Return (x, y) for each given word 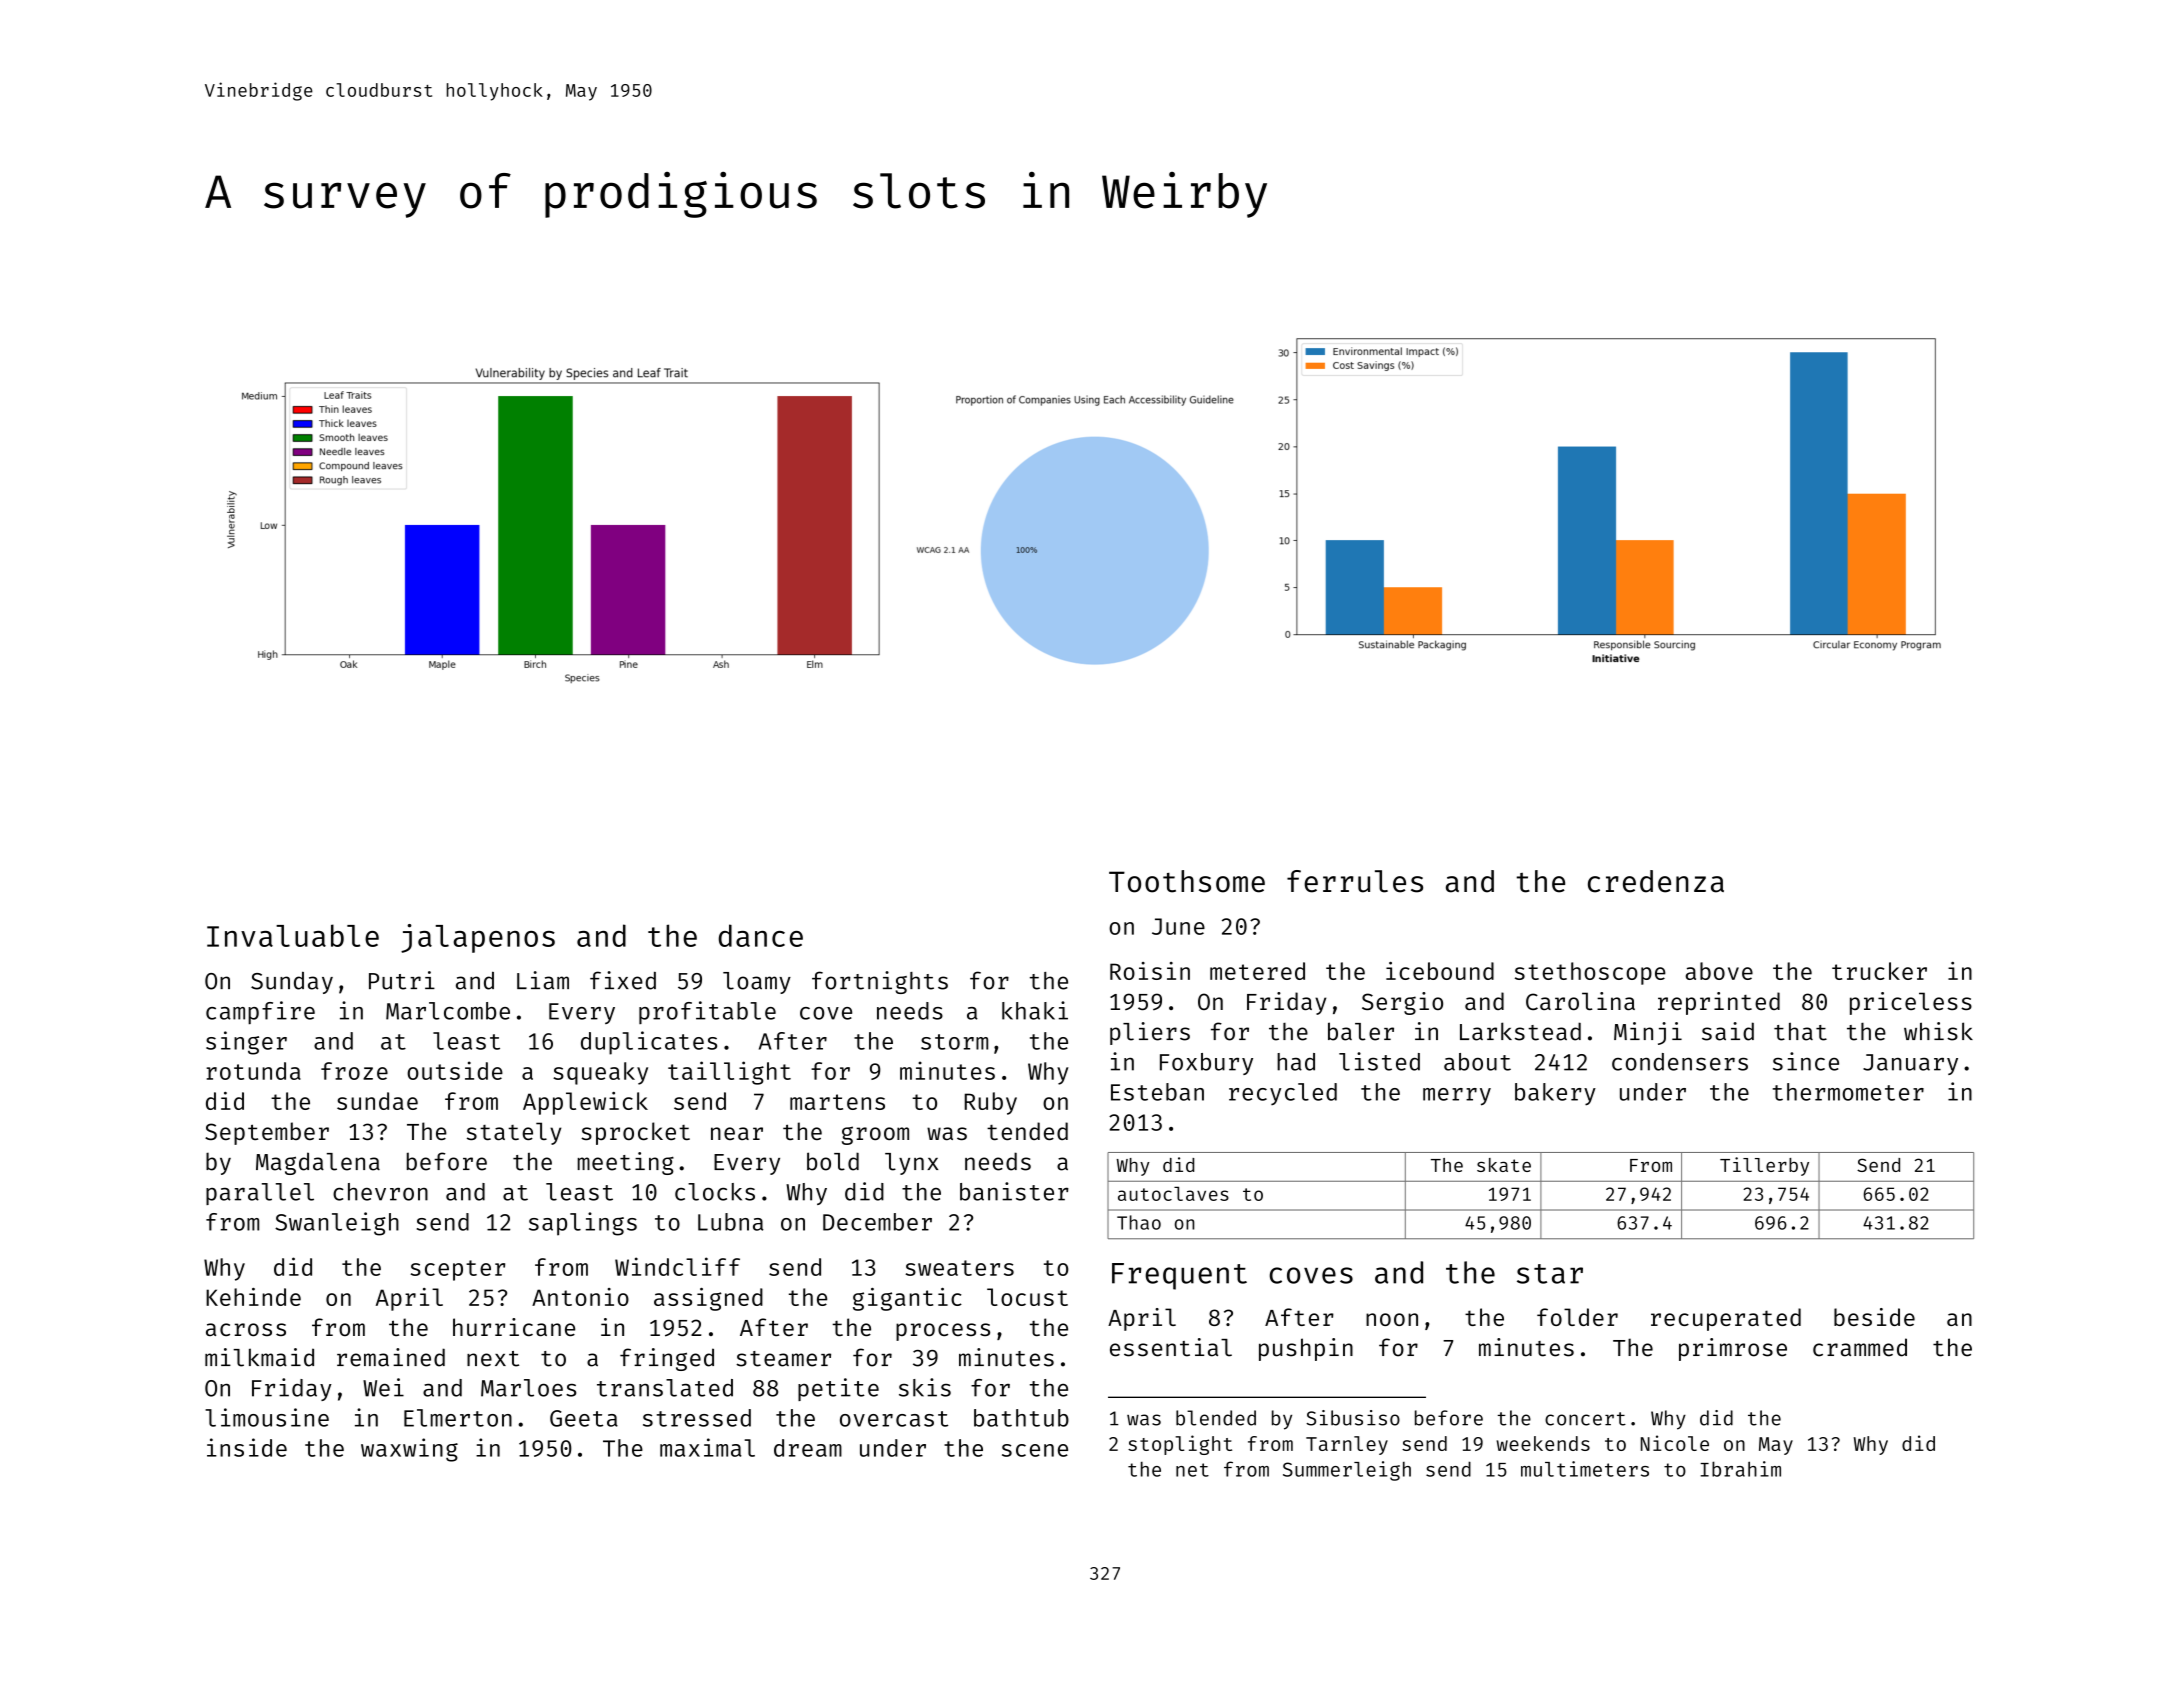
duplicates (649, 1043)
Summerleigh (1347, 1471)
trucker (1879, 971)
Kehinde (253, 1297)
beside (1874, 1317)
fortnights (880, 982)
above (1719, 971)
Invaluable (293, 935)
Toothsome (1187, 881)
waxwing (409, 1450)
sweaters (959, 1268)
